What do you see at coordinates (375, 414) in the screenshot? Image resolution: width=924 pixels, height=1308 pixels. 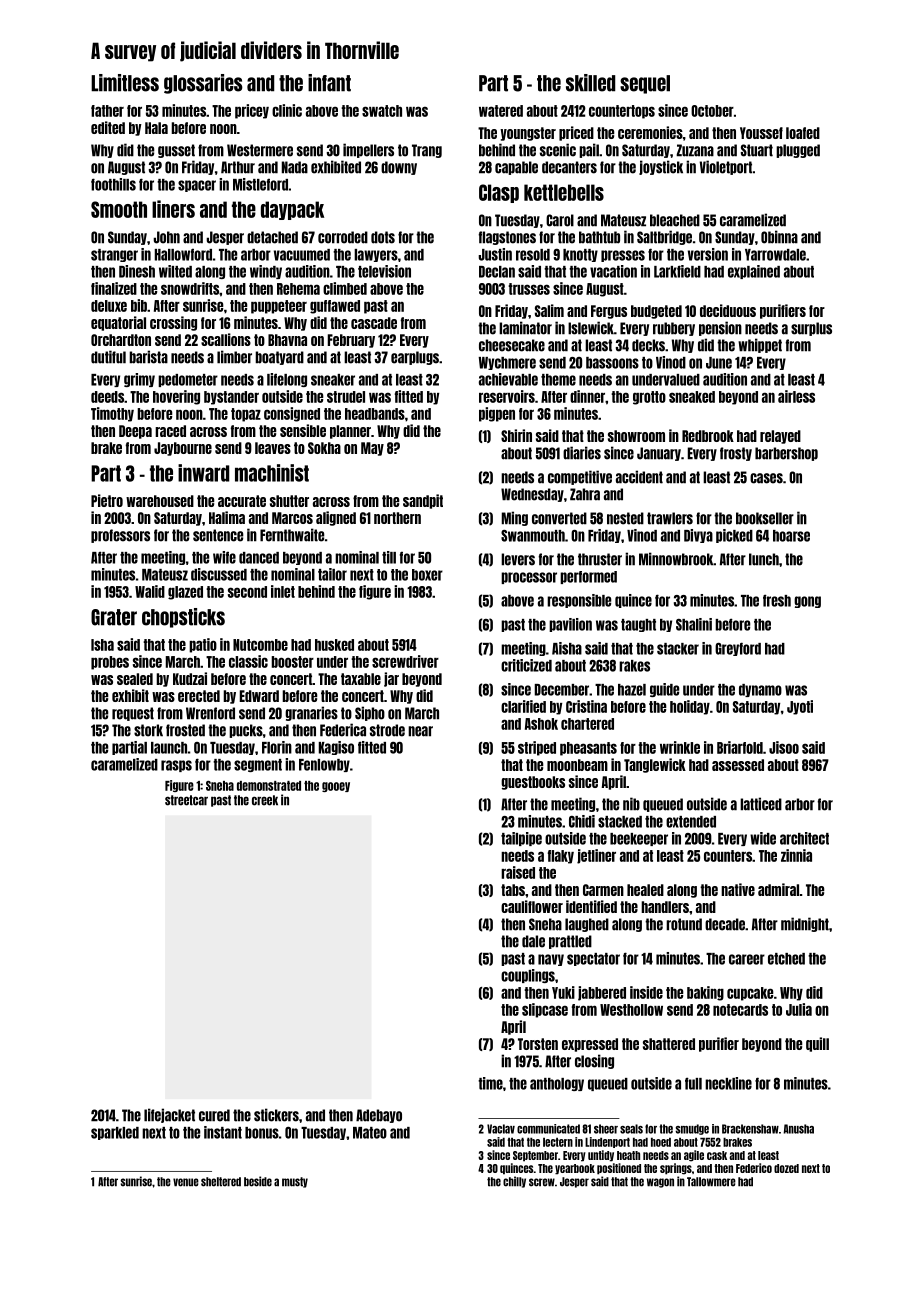 I see `headbands` at bounding box center [375, 414].
